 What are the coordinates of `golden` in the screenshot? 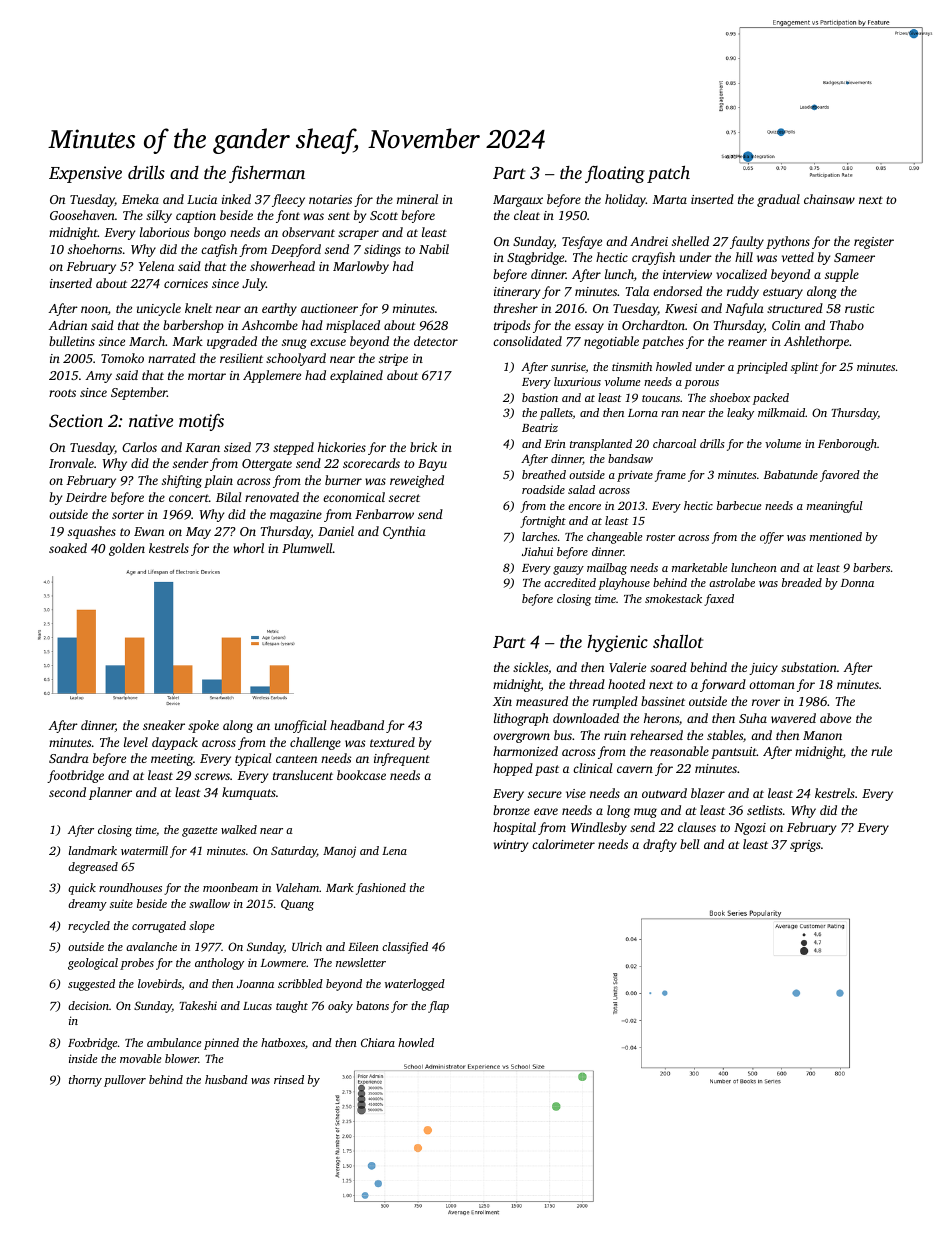 It's located at (127, 549).
